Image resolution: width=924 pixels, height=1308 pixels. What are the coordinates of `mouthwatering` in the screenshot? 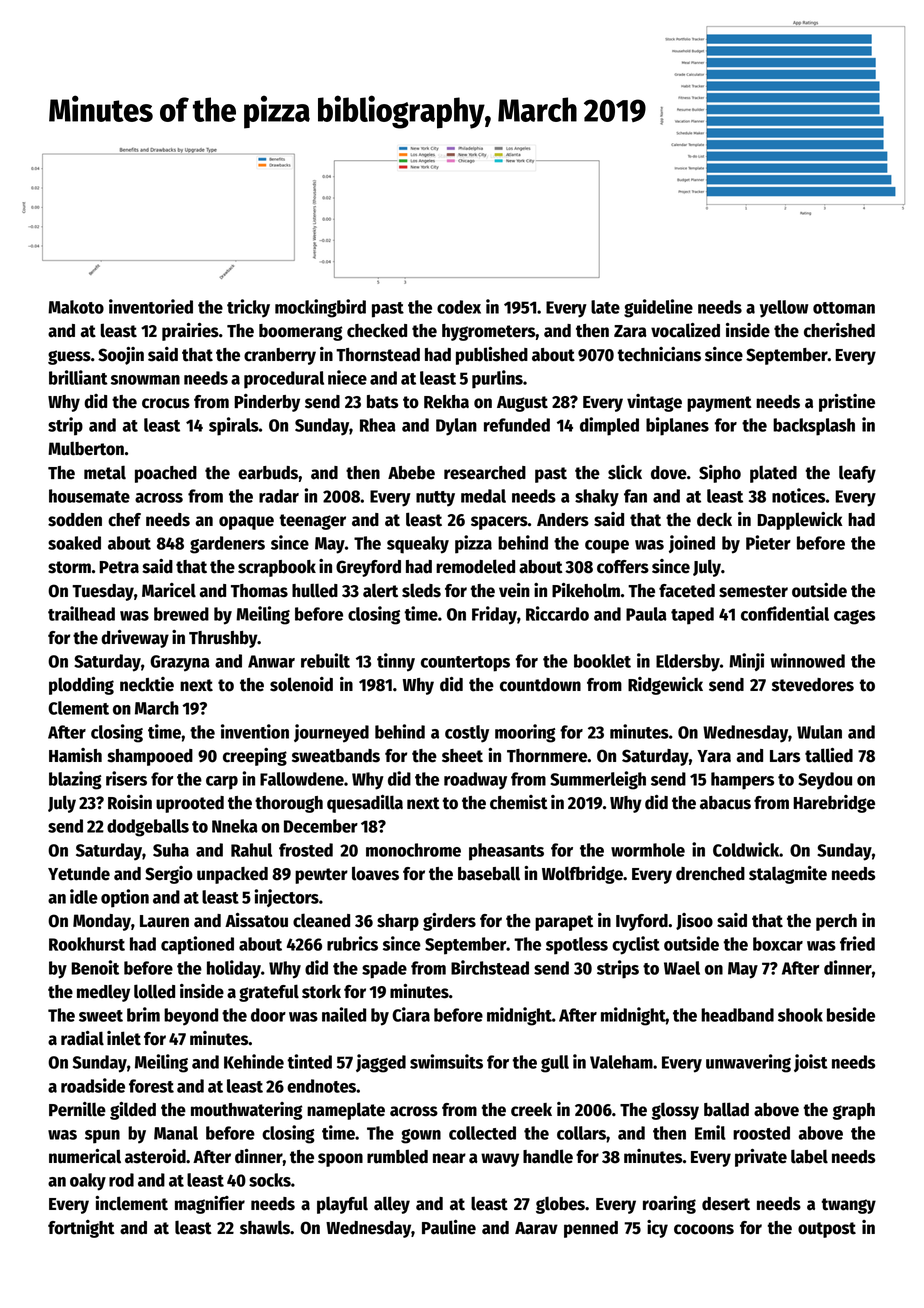 It's located at (247, 1111).
